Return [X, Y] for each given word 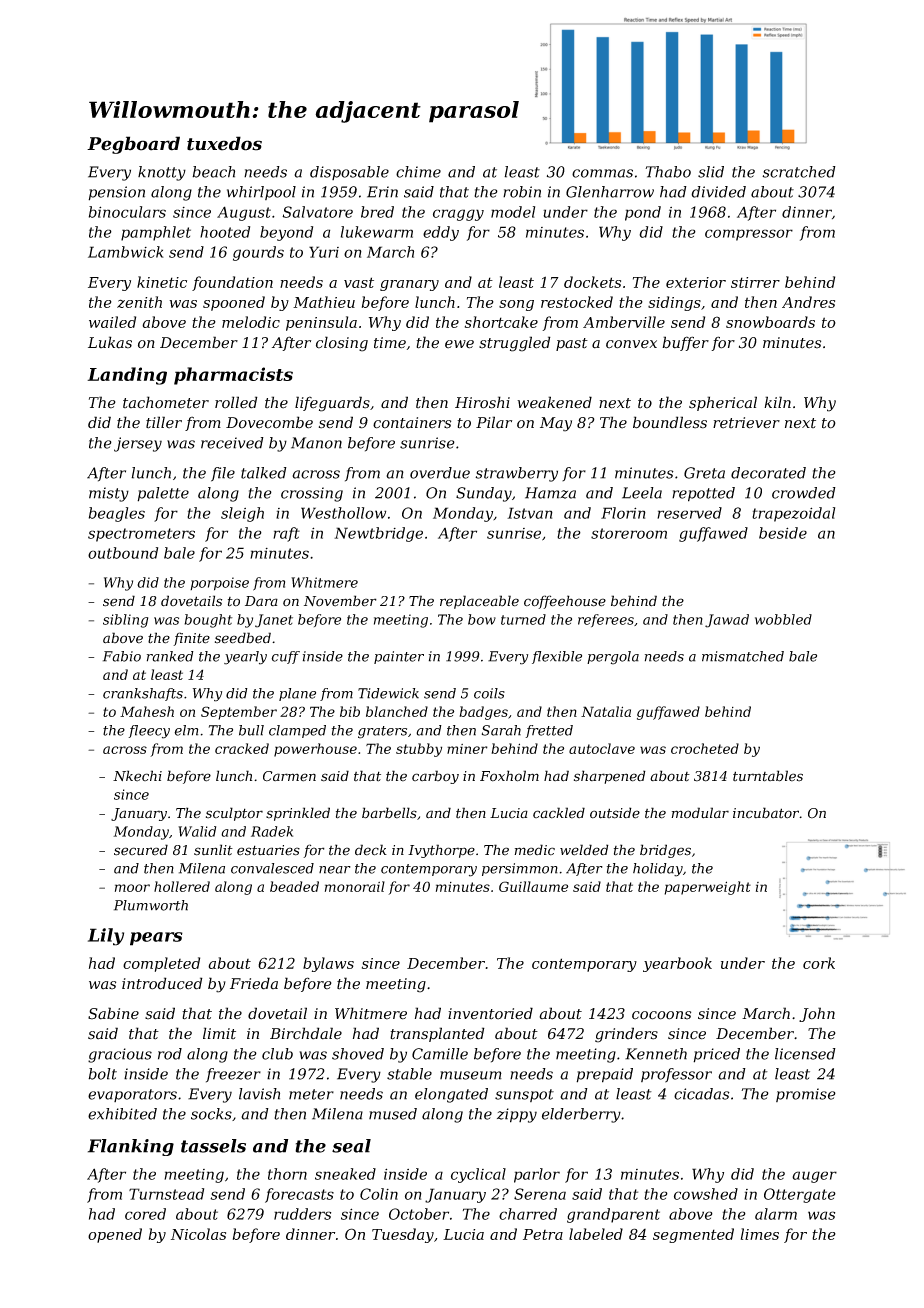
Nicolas [198, 1234]
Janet [274, 621]
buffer [685, 343]
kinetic [162, 282]
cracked [242, 748]
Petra [543, 1234]
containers [412, 423]
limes [760, 1234]
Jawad [727, 621]
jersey [138, 444]
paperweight [707, 888]
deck [371, 850]
